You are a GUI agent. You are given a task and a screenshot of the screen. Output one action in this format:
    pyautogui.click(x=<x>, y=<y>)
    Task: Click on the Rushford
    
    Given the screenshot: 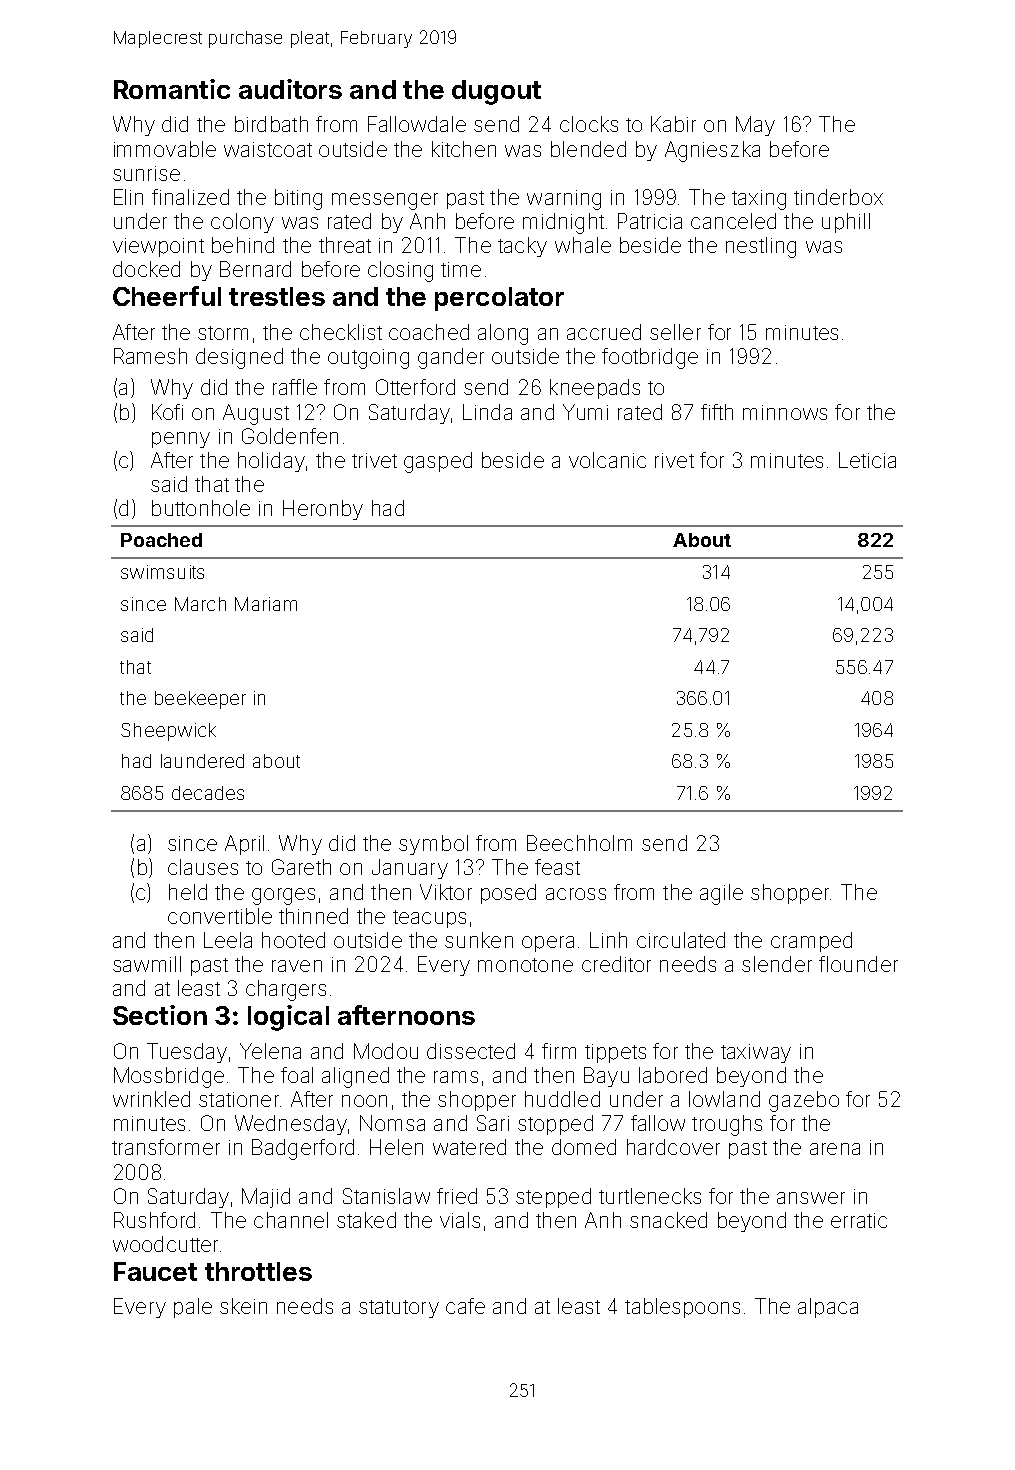 What is the action you would take?
    pyautogui.click(x=154, y=1220)
